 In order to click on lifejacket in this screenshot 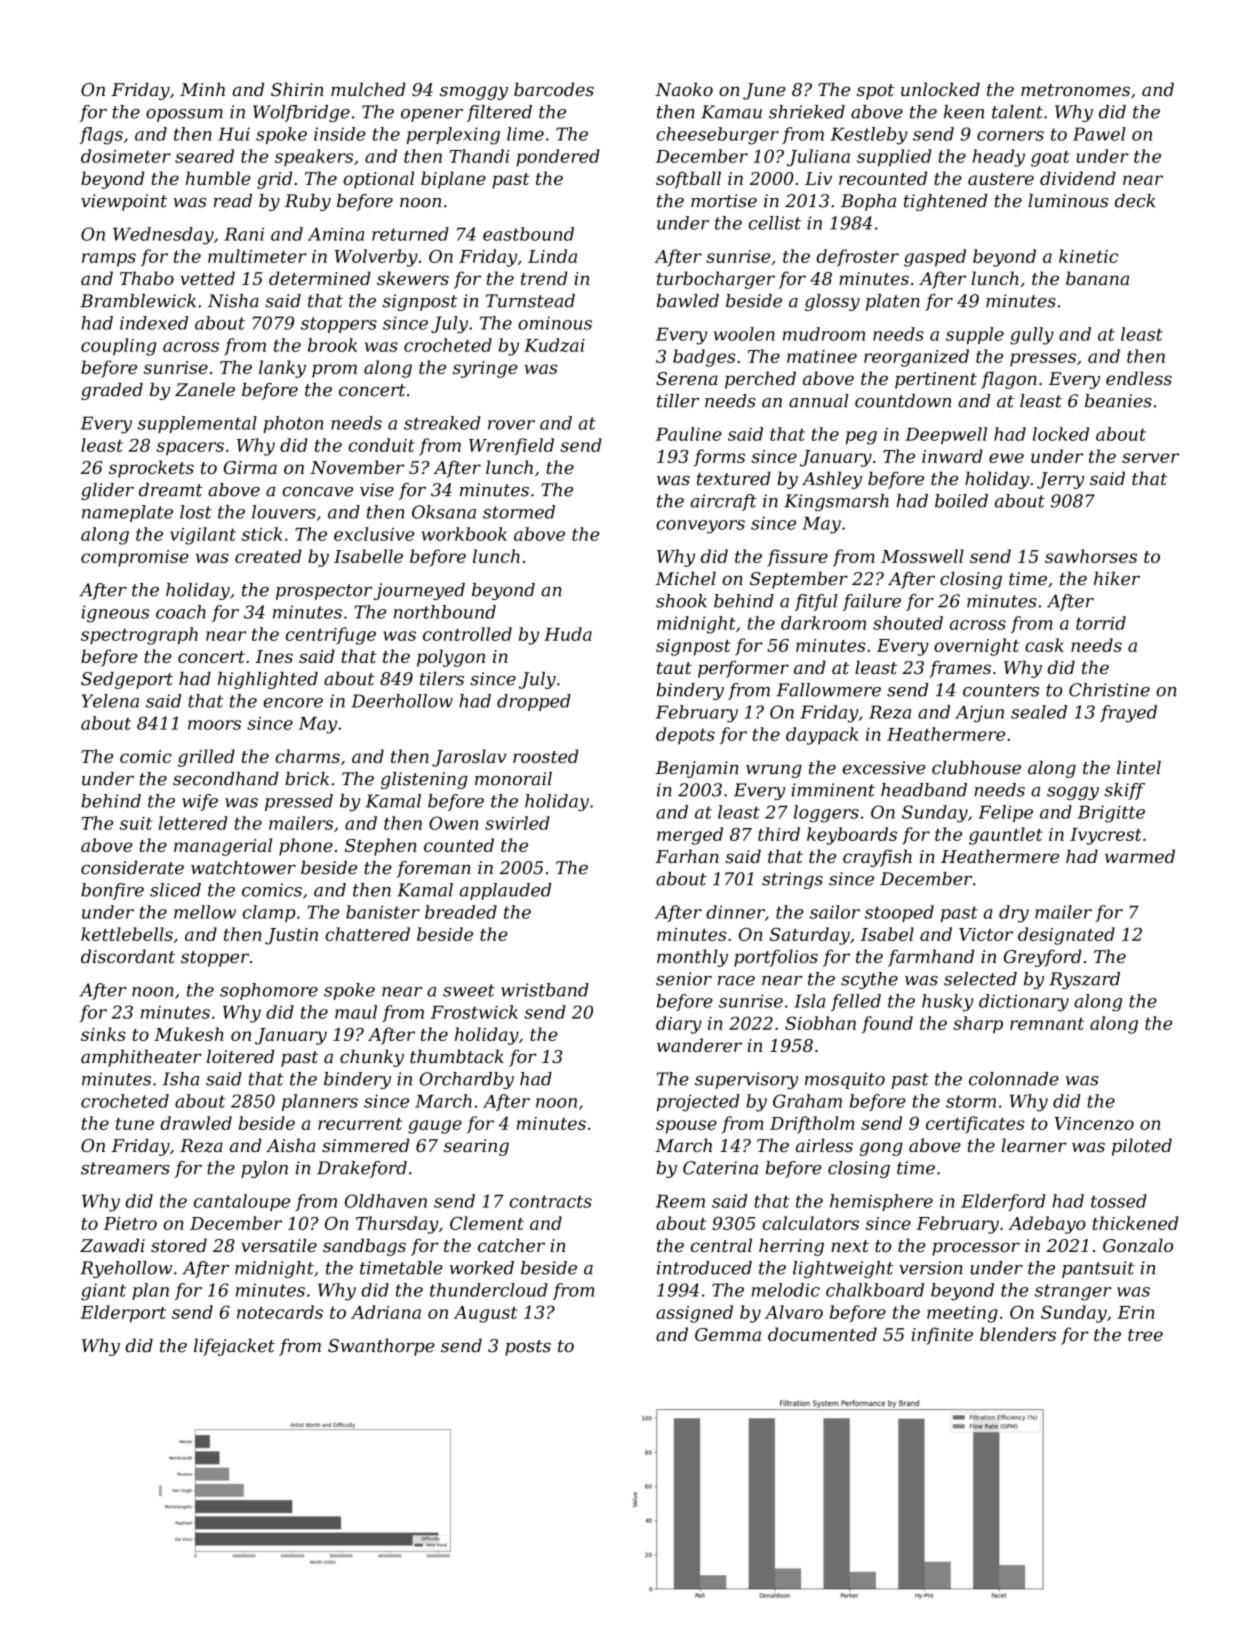, I will do `click(234, 1347)`.
